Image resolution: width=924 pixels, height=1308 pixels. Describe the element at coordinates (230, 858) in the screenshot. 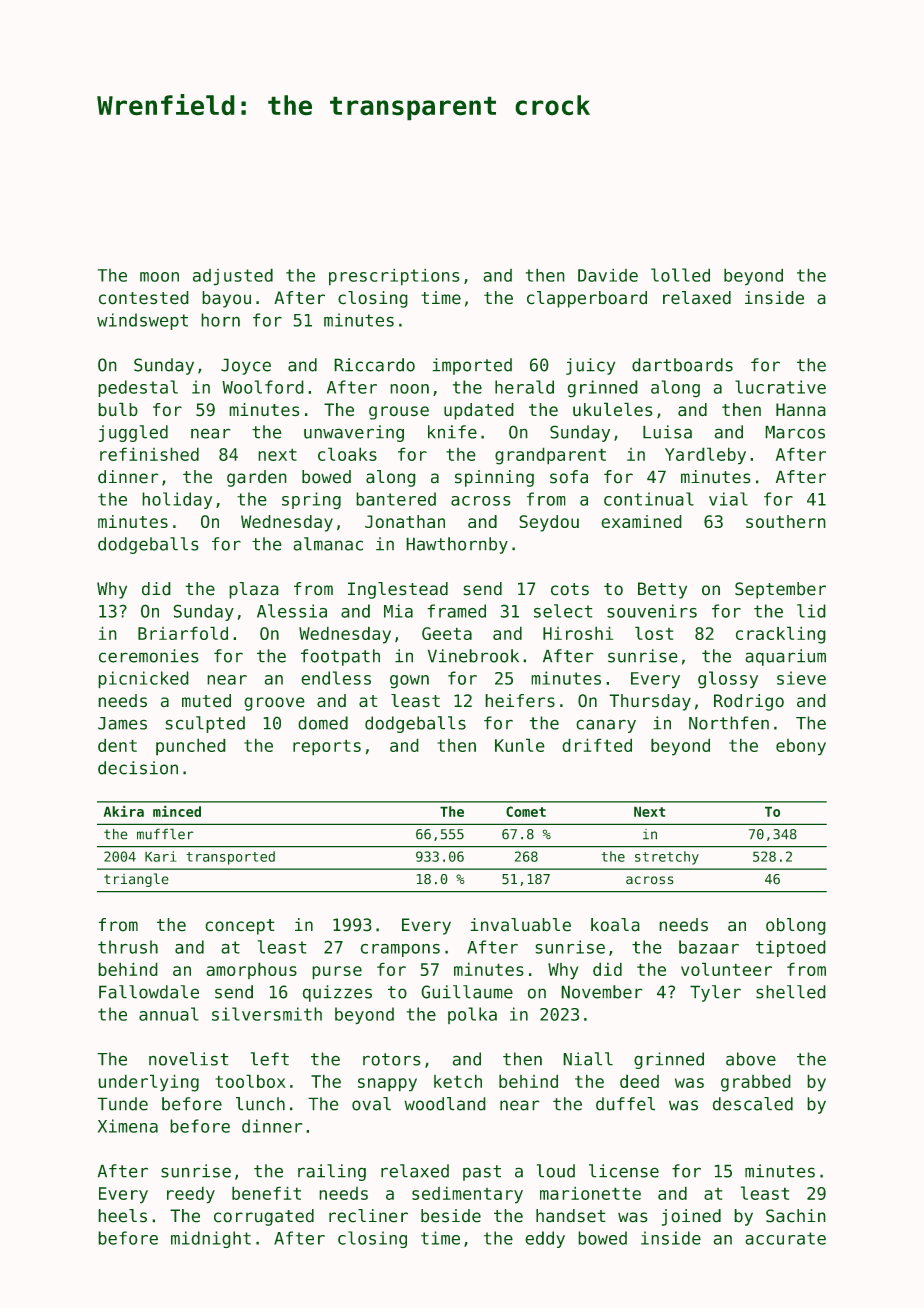

I see `transported` at that location.
